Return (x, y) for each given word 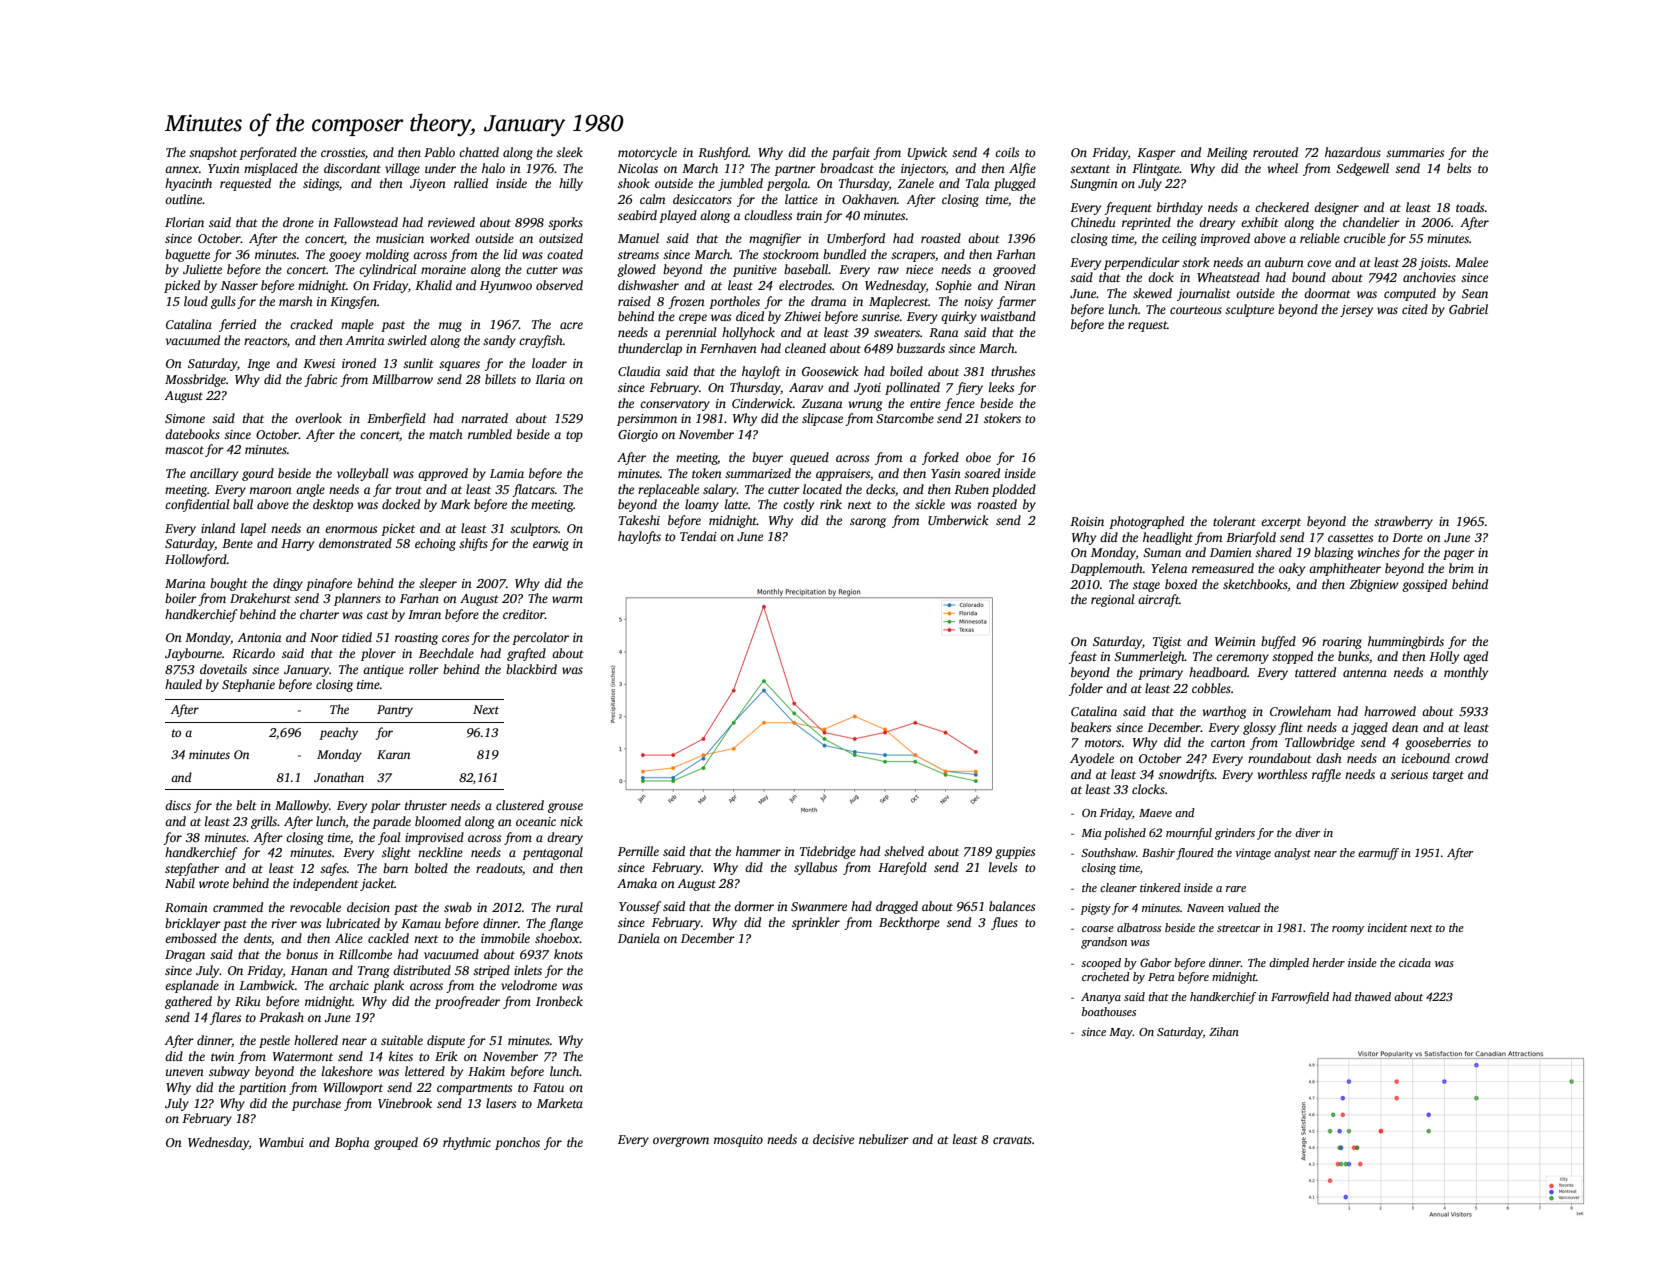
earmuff (1378, 854)
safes (333, 869)
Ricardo (253, 653)
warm (567, 599)
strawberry (1403, 522)
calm (652, 199)
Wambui (281, 1142)
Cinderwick (762, 403)
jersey (1356, 311)
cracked (311, 324)
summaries (1415, 152)
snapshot (213, 153)
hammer (758, 851)
